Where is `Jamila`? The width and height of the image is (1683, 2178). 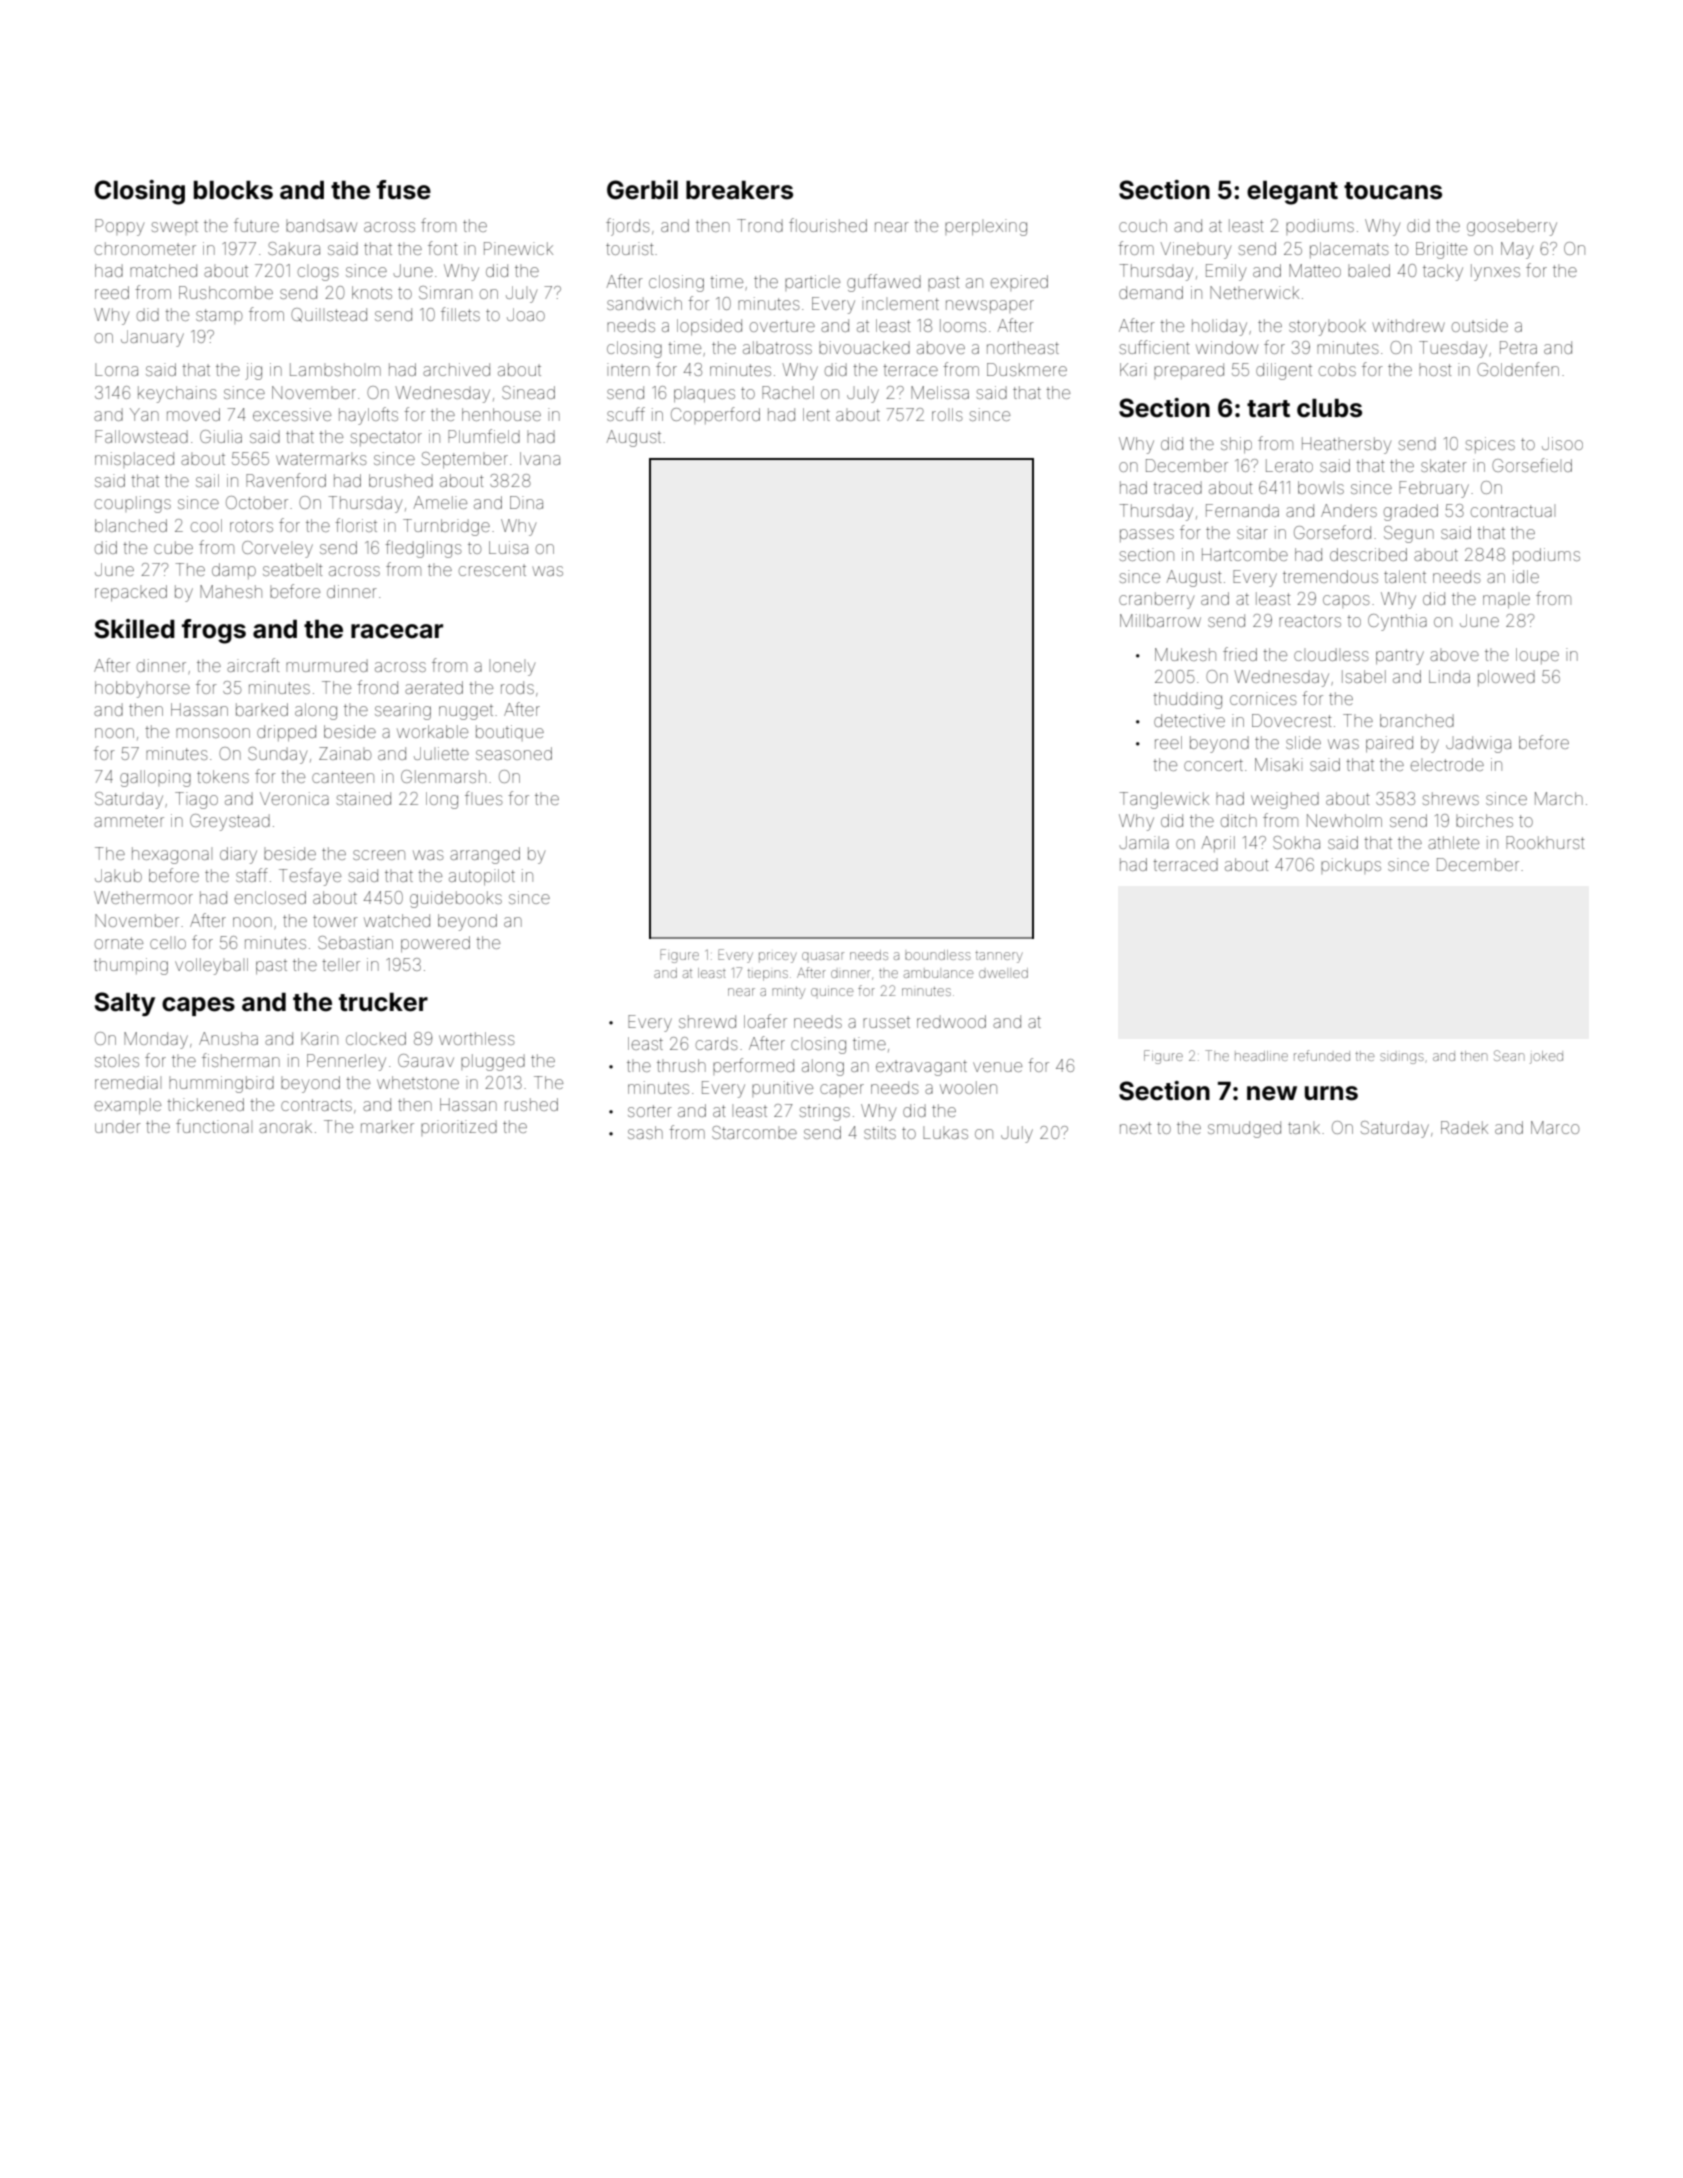 Jamila is located at coordinates (1144, 842).
